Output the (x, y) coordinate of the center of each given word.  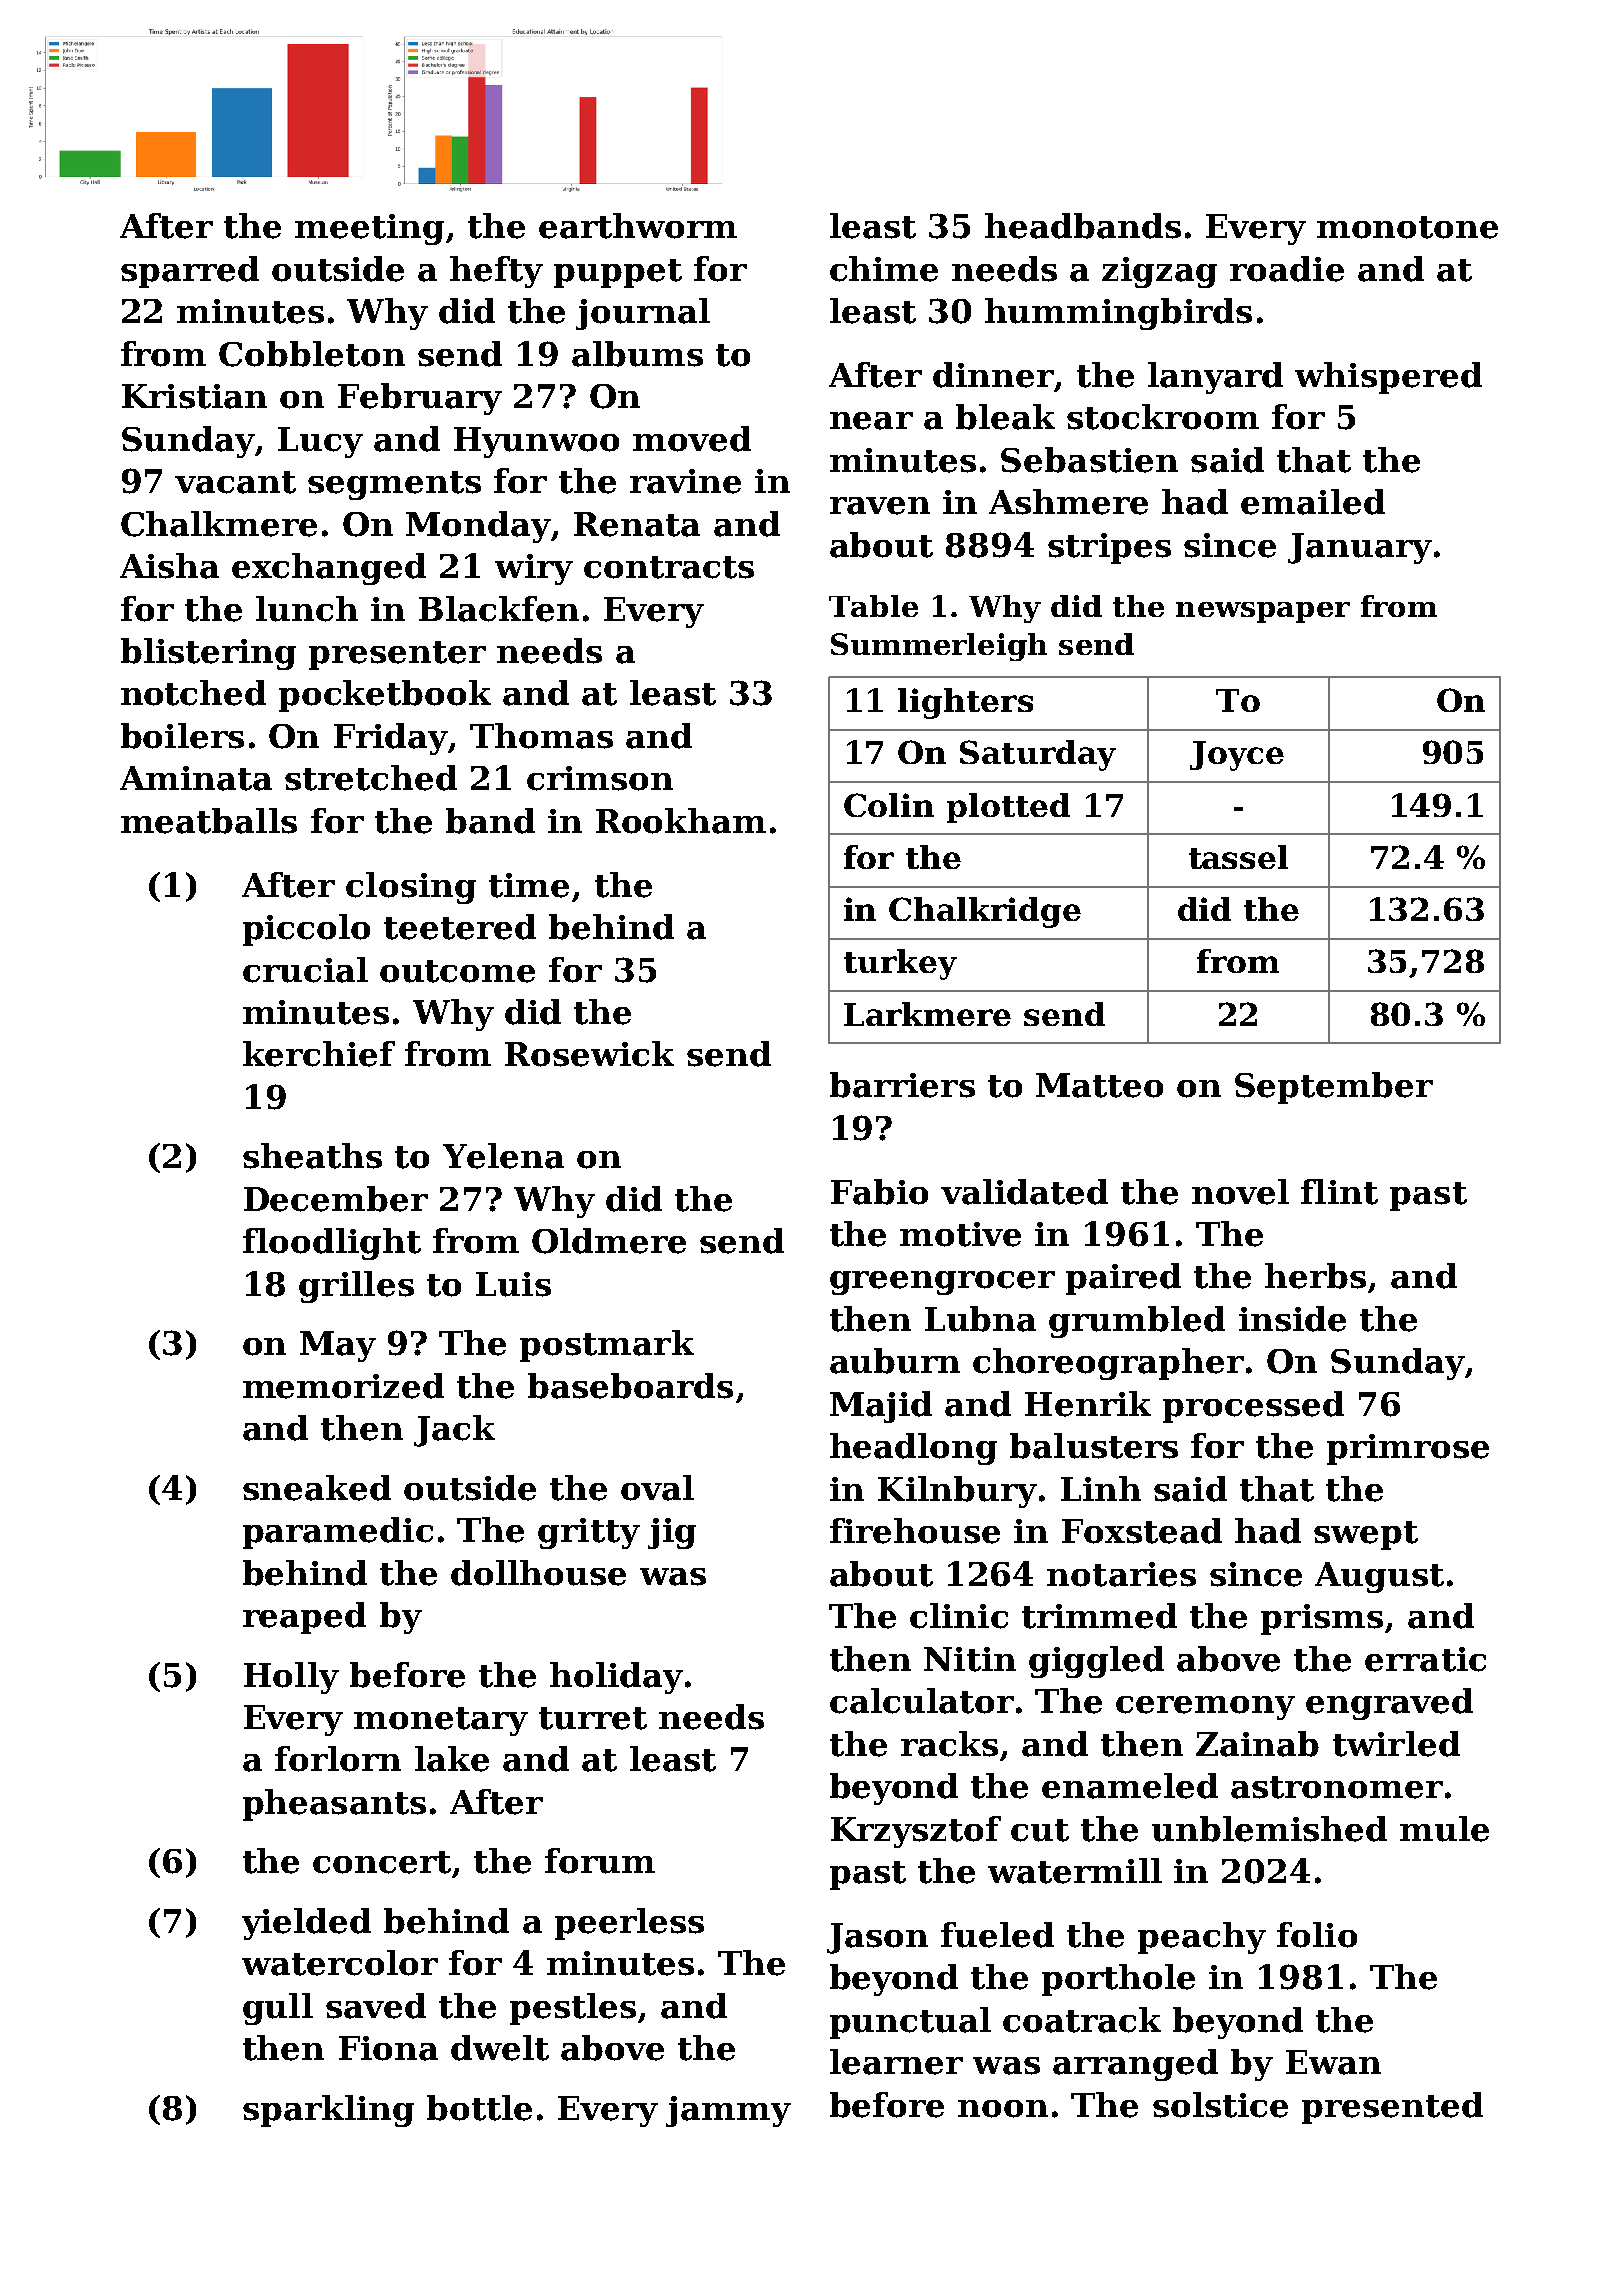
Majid (881, 1407)
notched (193, 693)
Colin (889, 805)
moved (692, 439)
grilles (356, 1287)
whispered (1388, 378)
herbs (1315, 1276)
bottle (479, 2108)
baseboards (630, 1386)
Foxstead (1142, 1531)
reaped (304, 1618)
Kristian (194, 396)
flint (1339, 1192)
